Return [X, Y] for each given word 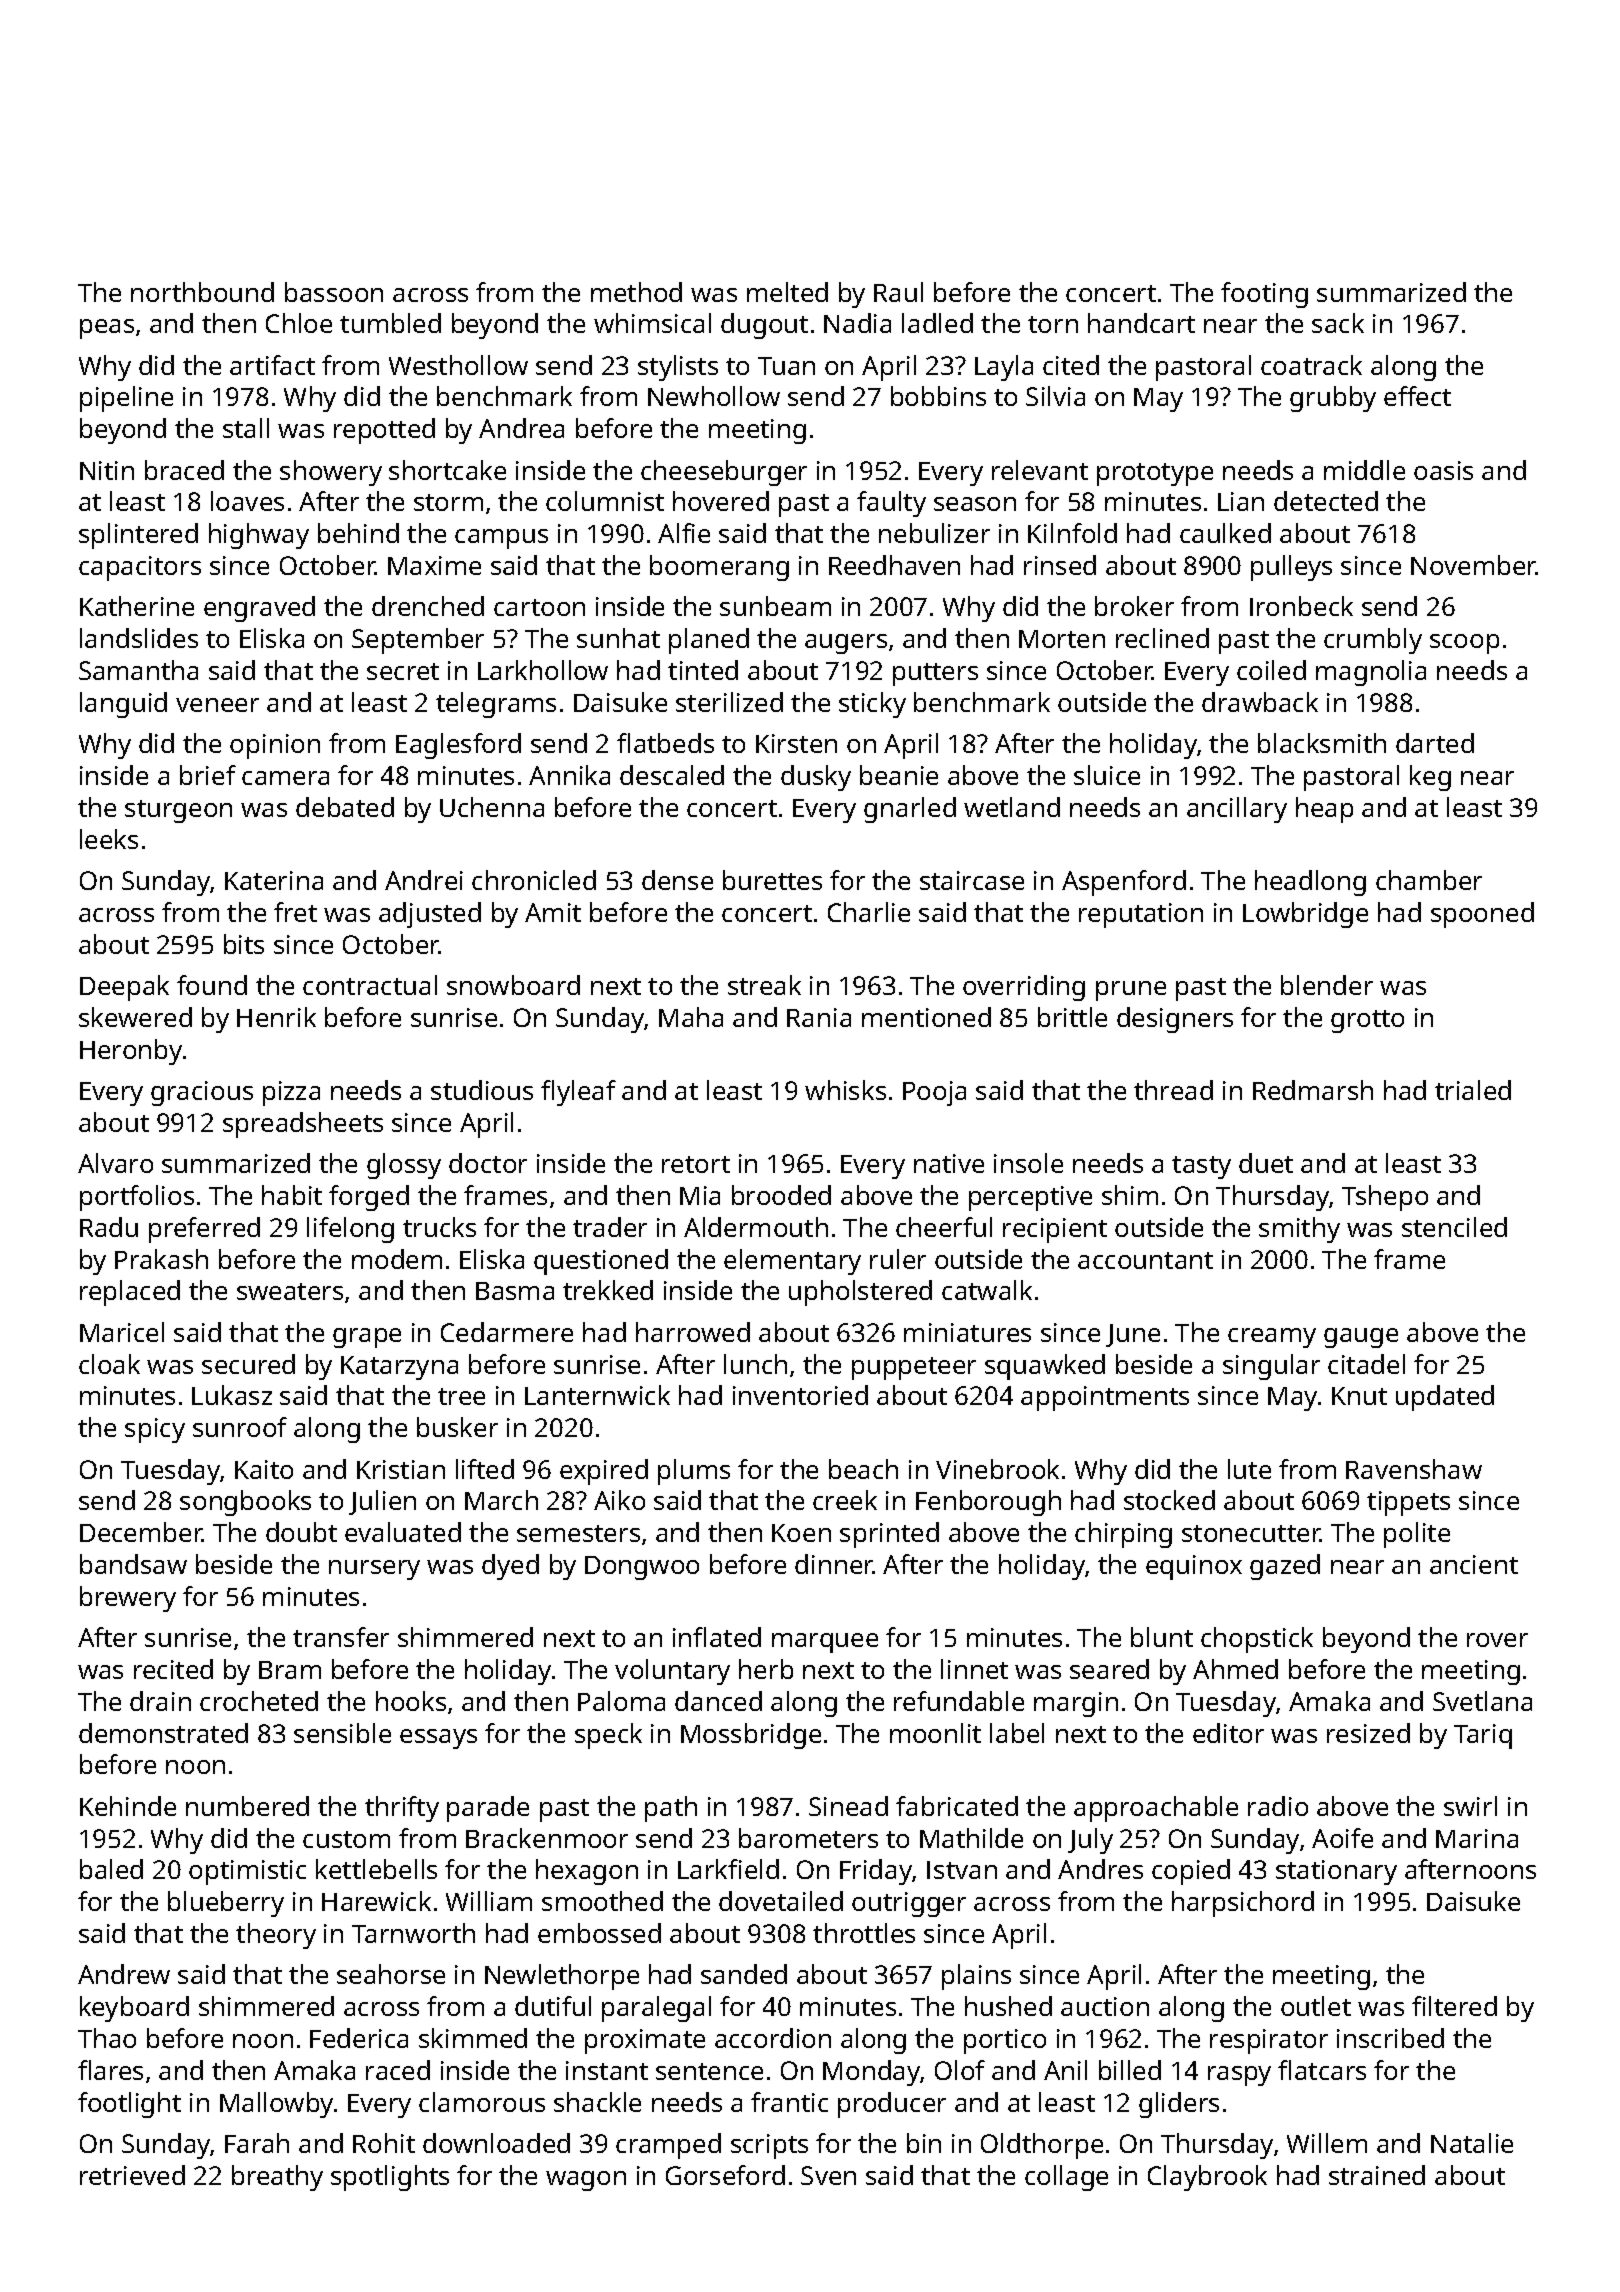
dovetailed [781, 1901]
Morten [1062, 639]
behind [358, 533]
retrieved [132, 2175]
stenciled [1454, 1227]
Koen [801, 1533]
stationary [1336, 1872]
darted [1435, 743]
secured [248, 1364]
